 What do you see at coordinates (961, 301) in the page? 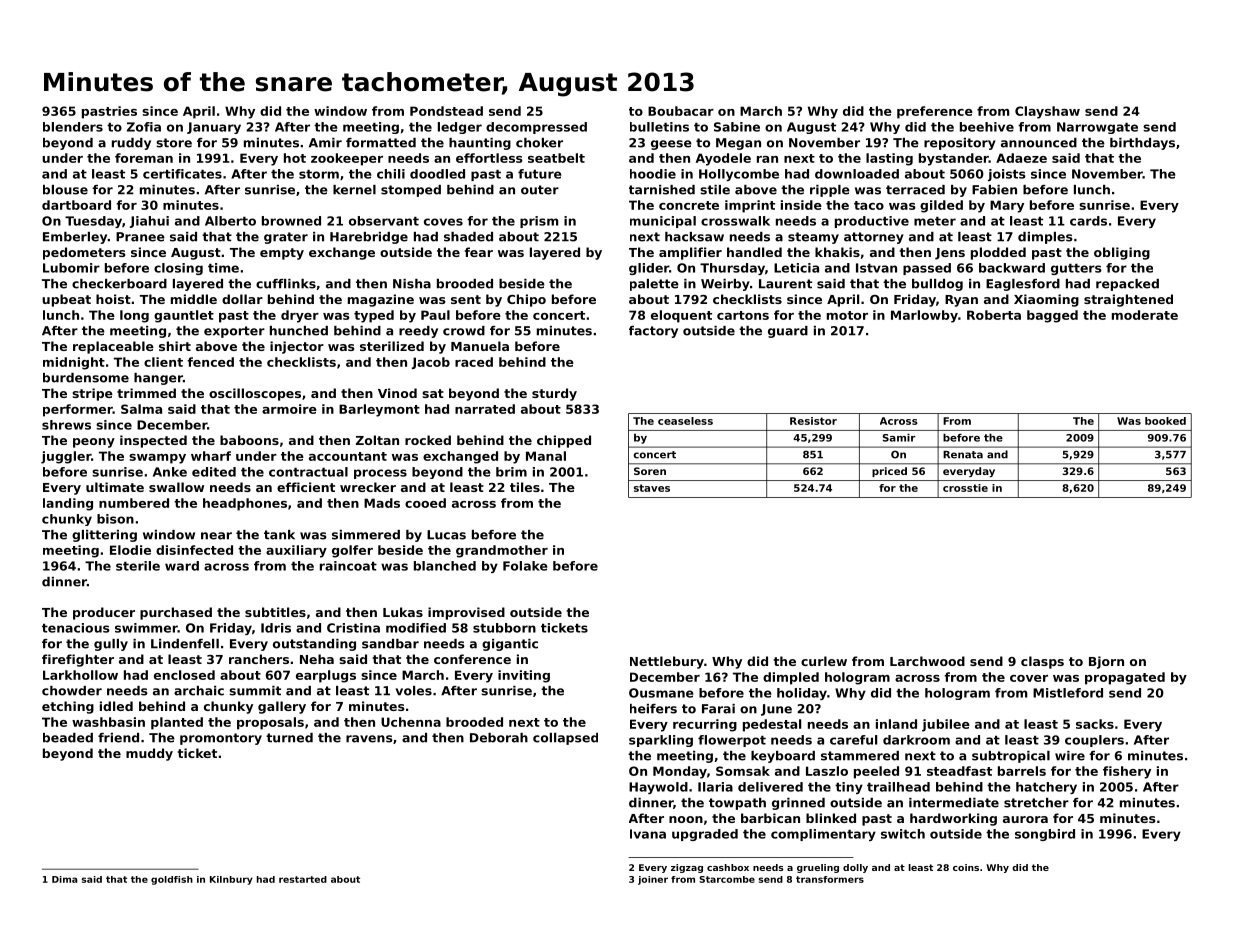
I see `Ryan` at bounding box center [961, 301].
